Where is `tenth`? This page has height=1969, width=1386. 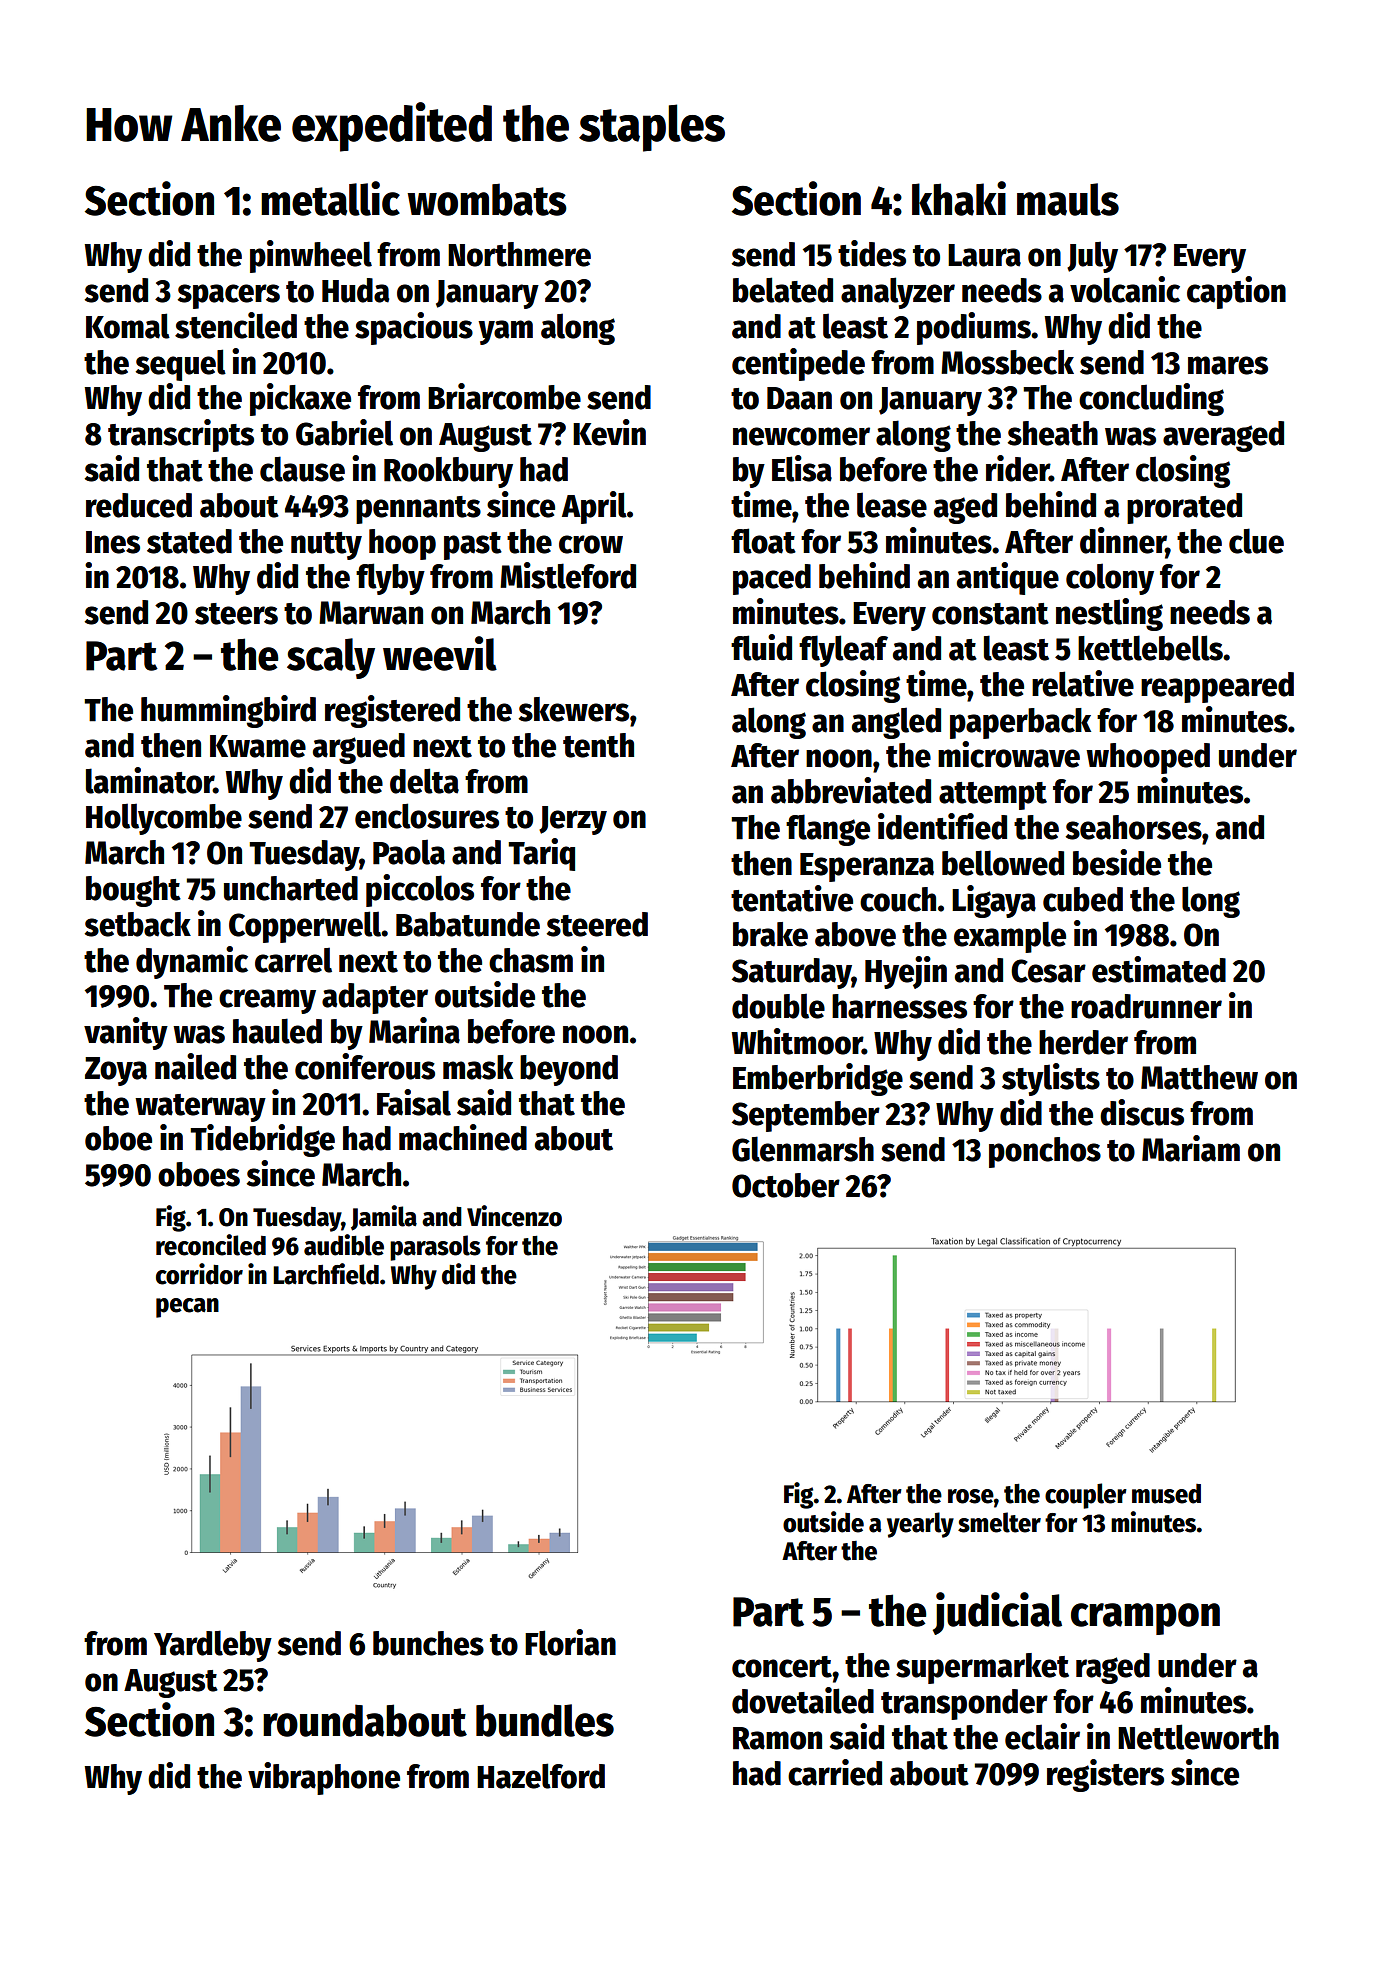 tenth is located at coordinates (598, 745).
